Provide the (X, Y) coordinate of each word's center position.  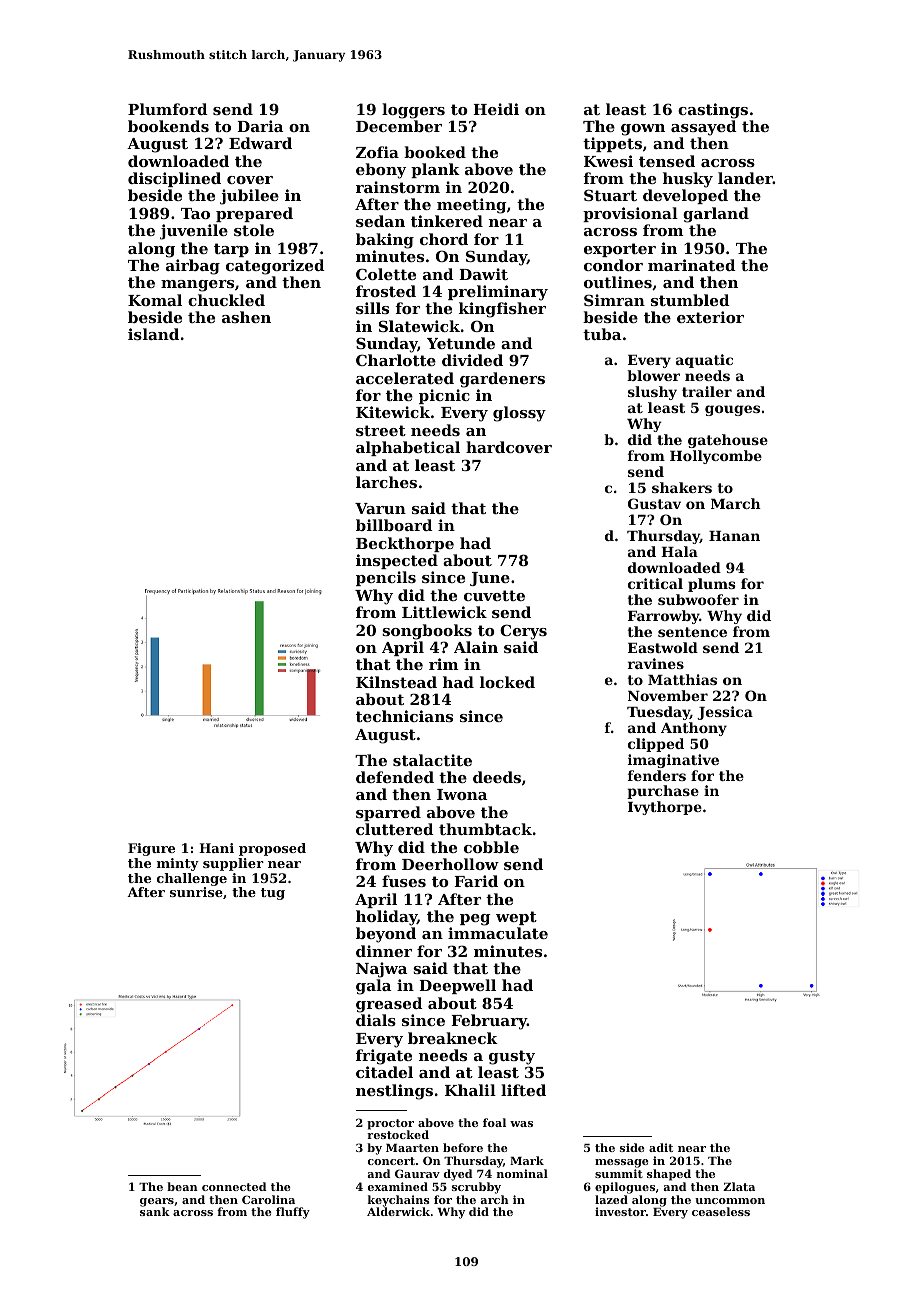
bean (182, 1186)
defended (395, 777)
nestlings (394, 1092)
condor (613, 265)
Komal (155, 300)
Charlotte (396, 360)
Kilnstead (396, 682)
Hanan (734, 536)
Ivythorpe (665, 808)
